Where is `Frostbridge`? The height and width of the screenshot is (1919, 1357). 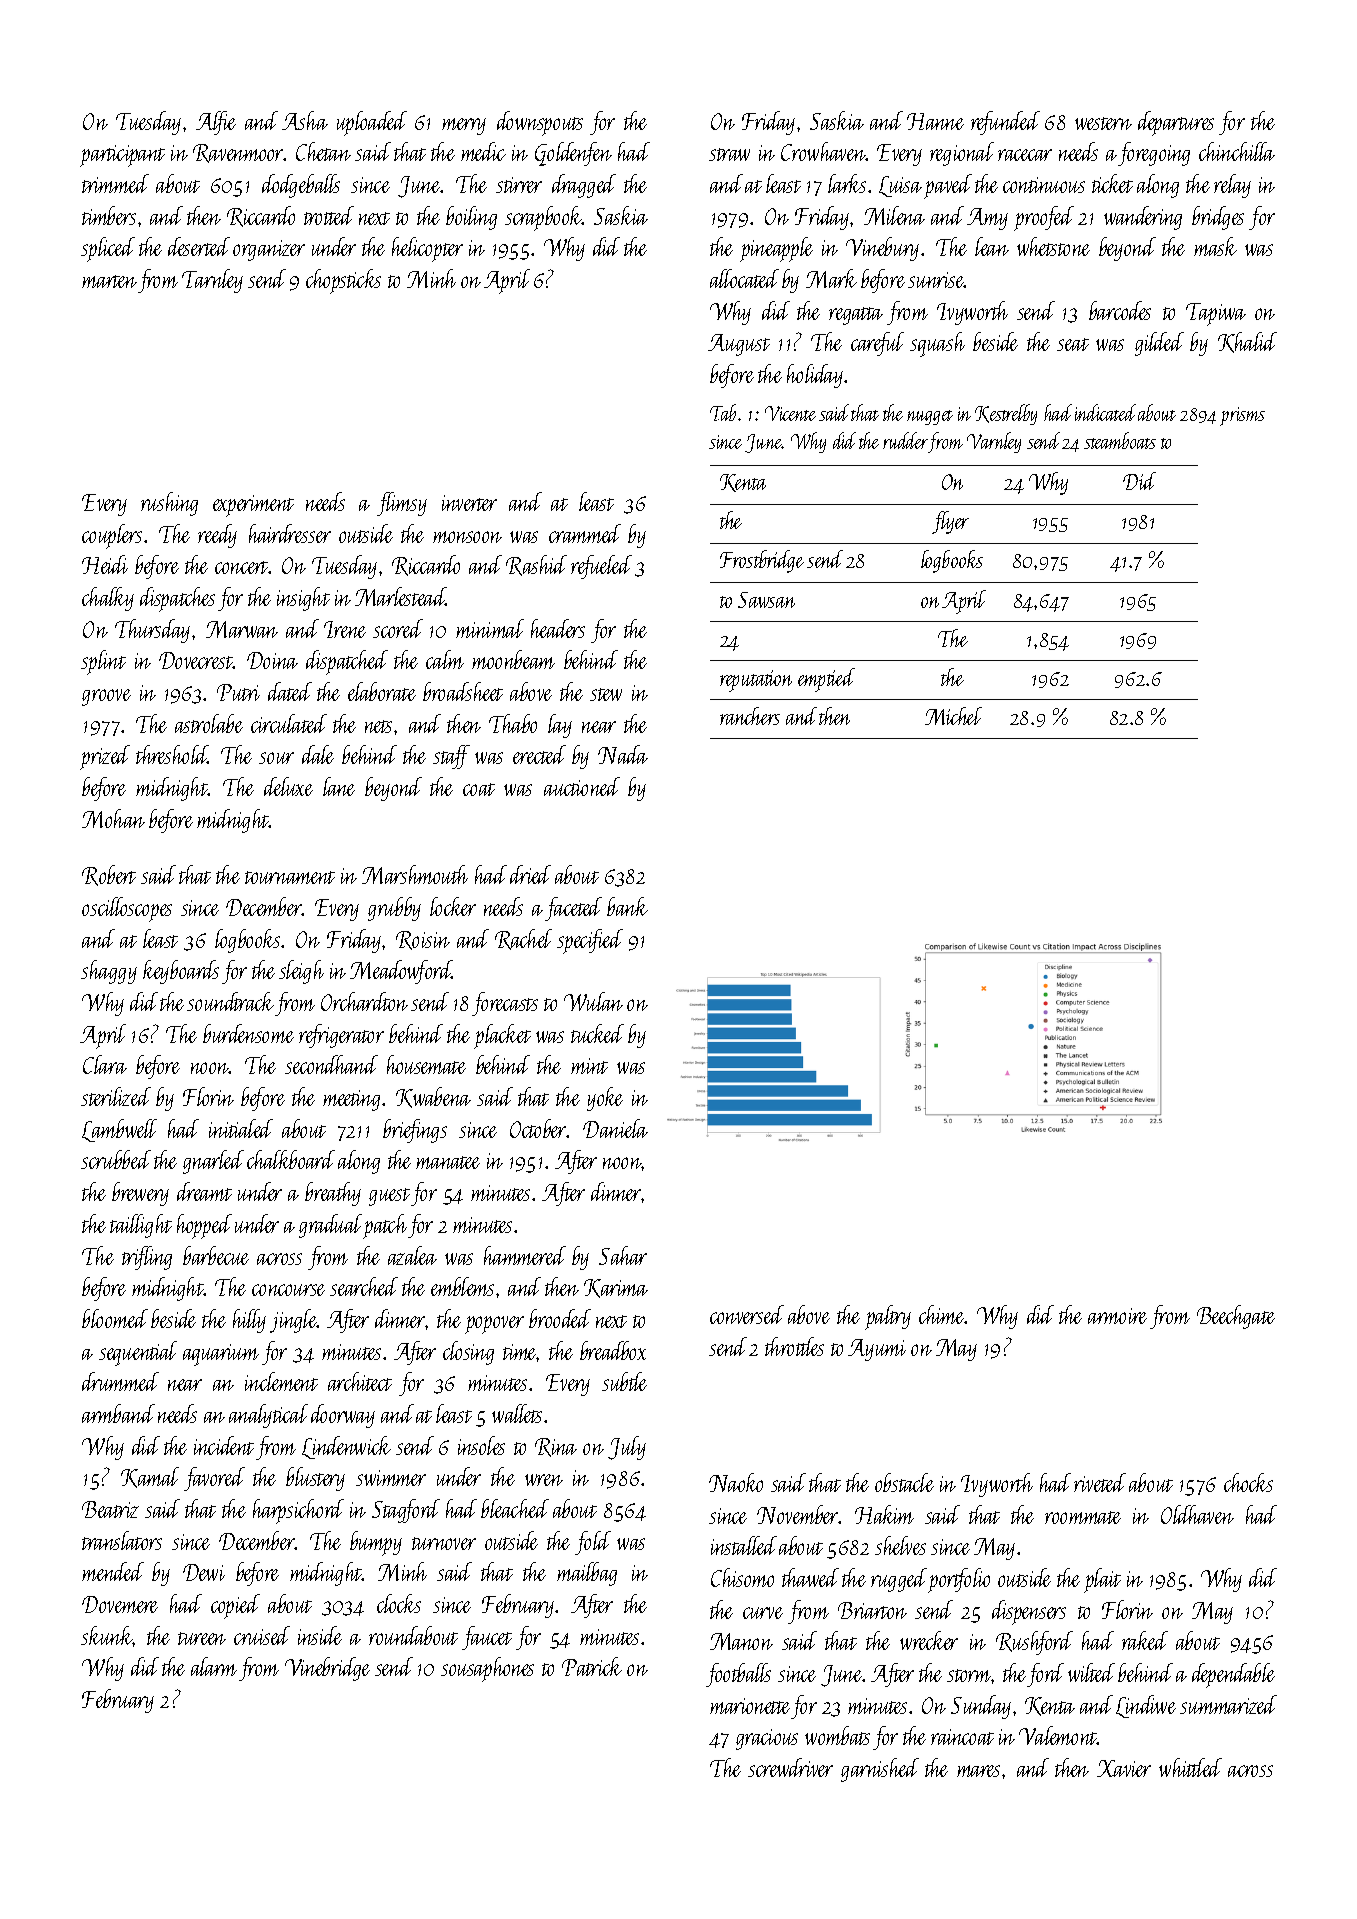 Frostbridge is located at coordinates (762, 561).
